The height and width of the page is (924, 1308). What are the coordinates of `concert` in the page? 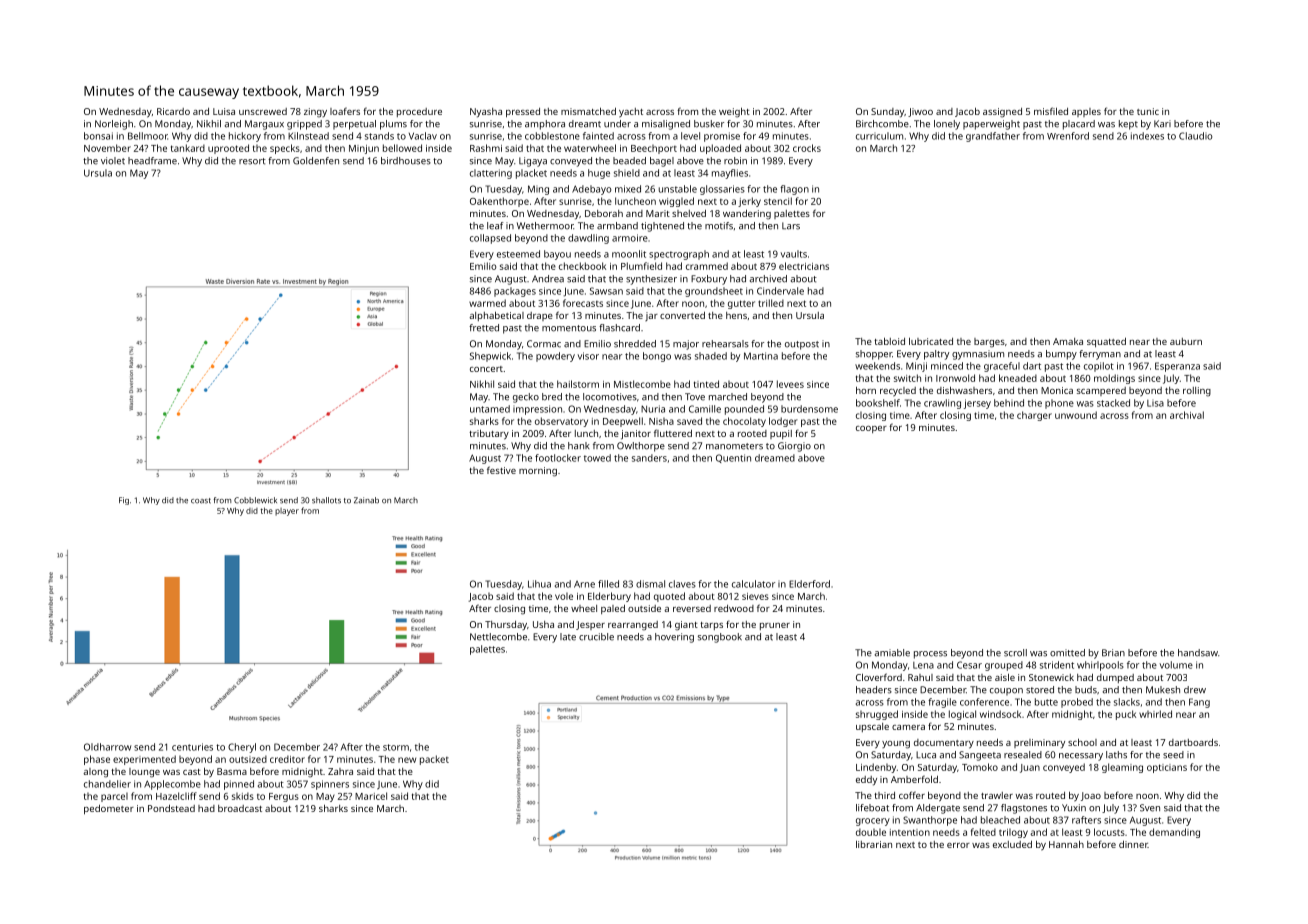 It's located at (486, 369).
